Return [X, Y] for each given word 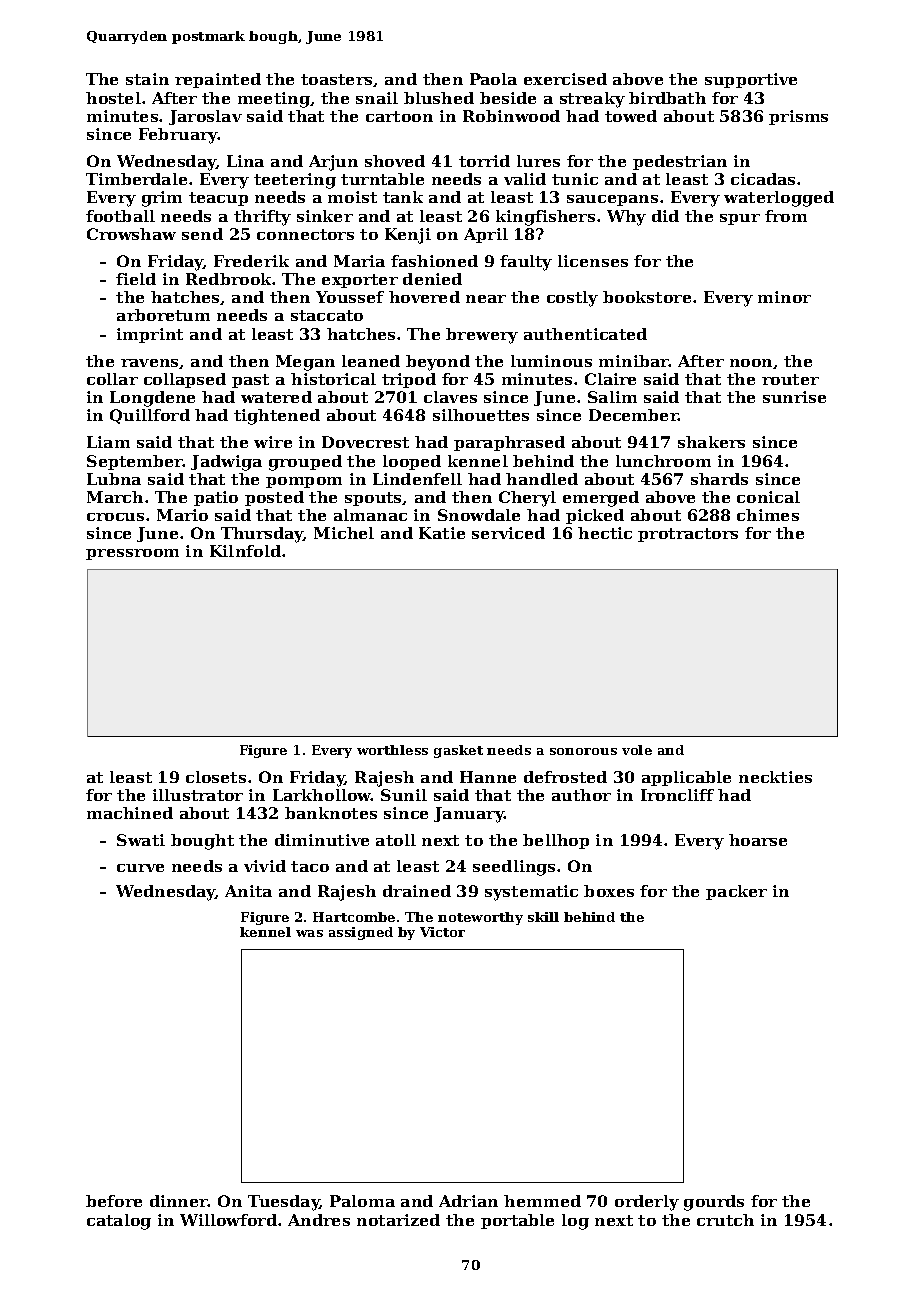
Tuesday [284, 1203]
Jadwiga [226, 463]
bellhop [556, 841]
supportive [751, 80]
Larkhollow [322, 795]
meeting [274, 100]
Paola [493, 79]
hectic [605, 533]
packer [736, 892]
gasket [458, 751]
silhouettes [481, 415]
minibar [634, 361]
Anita [248, 891]
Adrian [468, 1201]
